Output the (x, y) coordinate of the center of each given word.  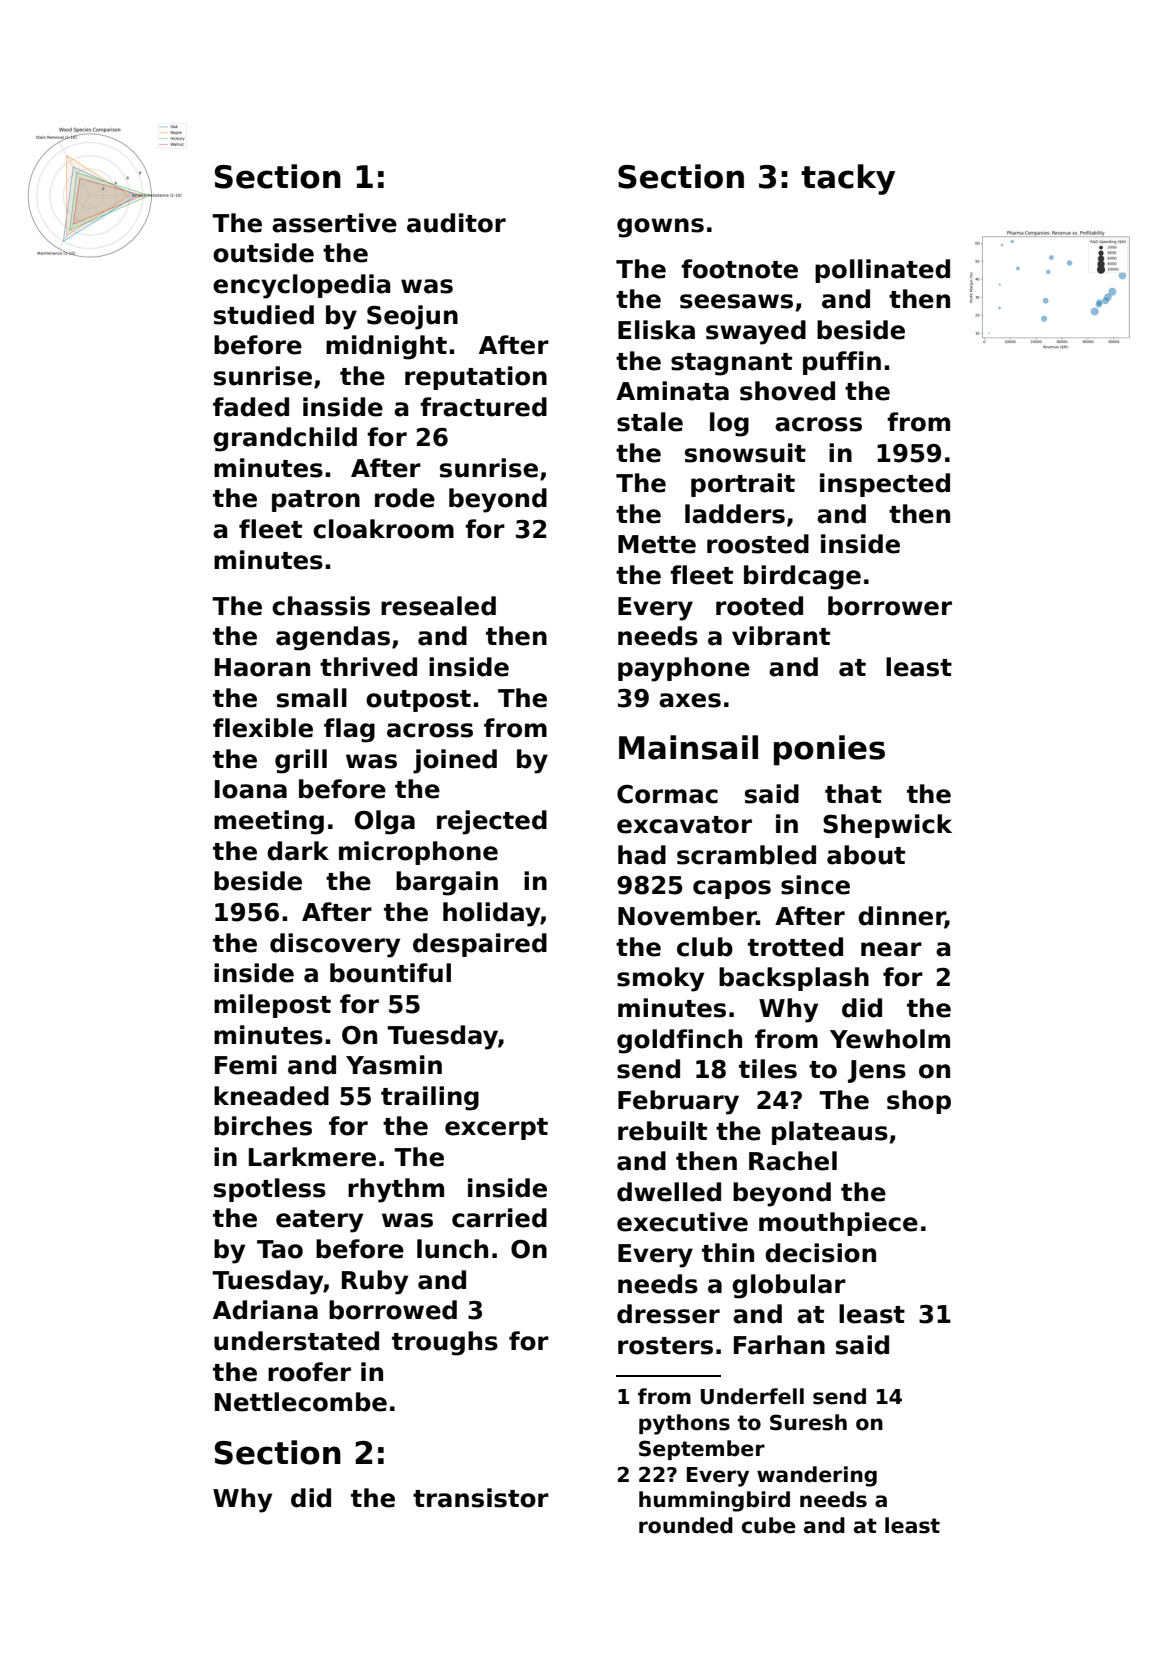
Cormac (667, 794)
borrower (890, 606)
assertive (334, 223)
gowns (660, 228)
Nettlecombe (301, 1402)
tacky (848, 179)
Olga (385, 822)
